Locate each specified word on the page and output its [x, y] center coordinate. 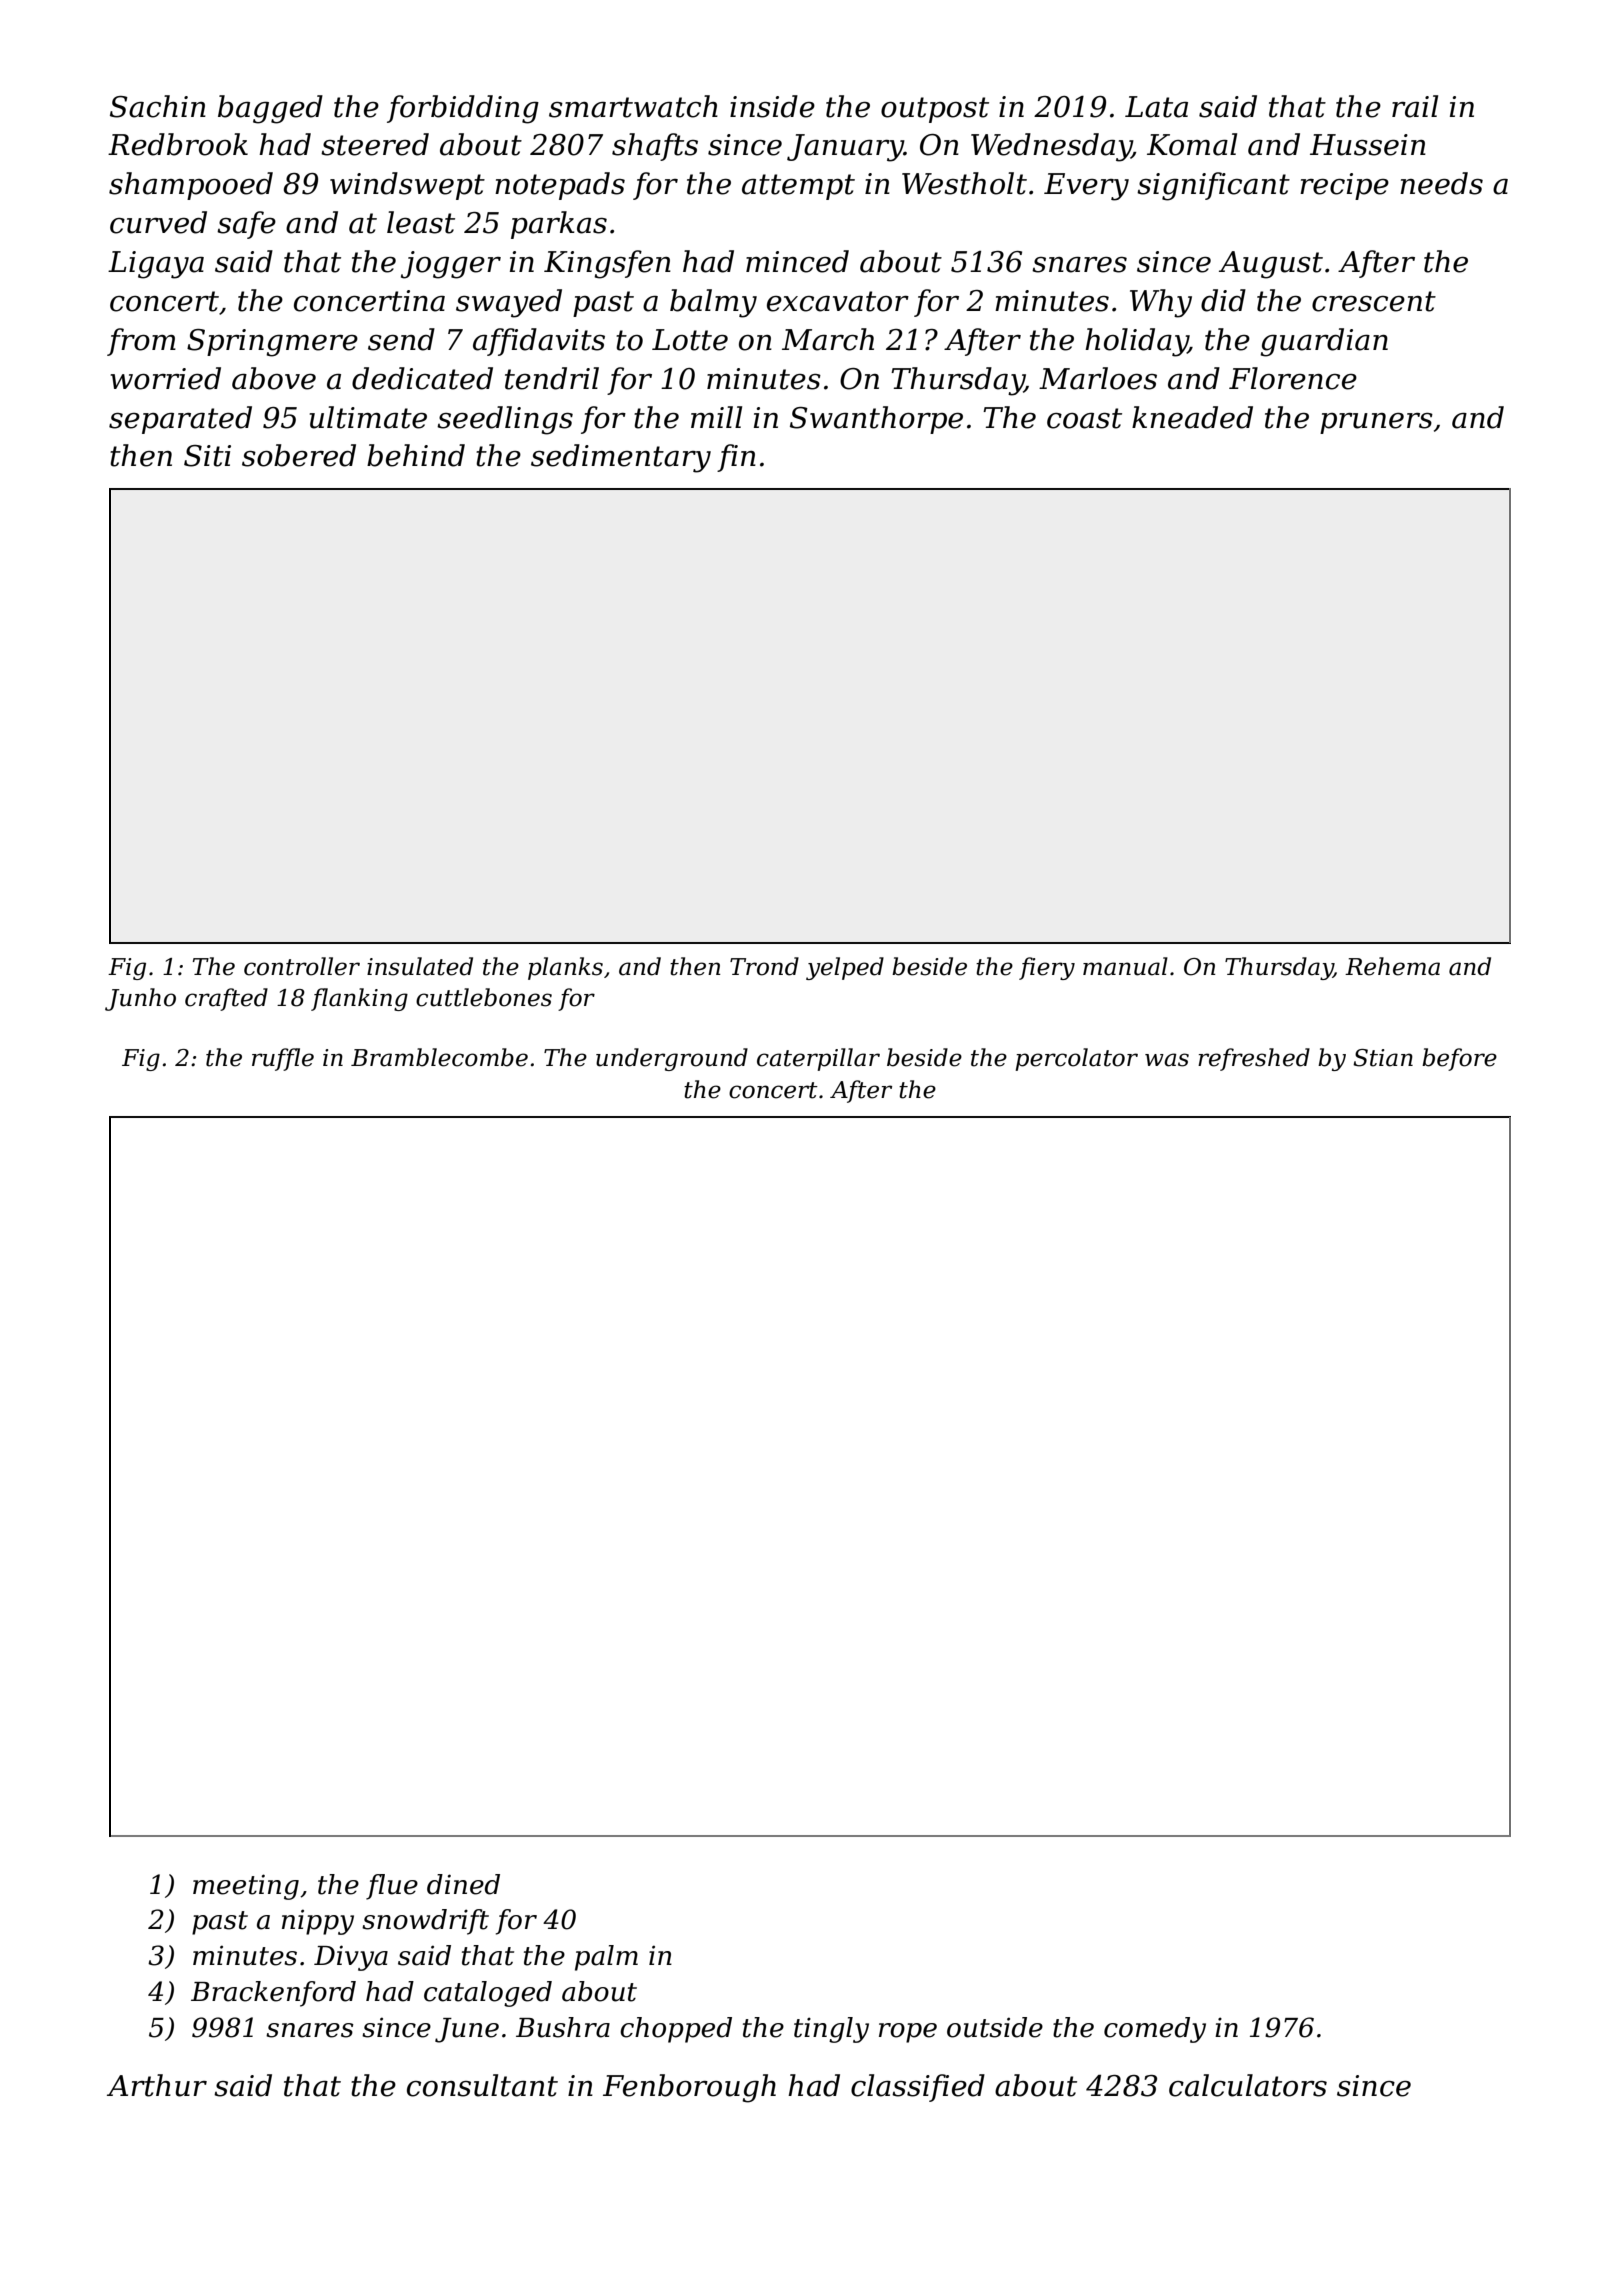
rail [1415, 106]
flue [392, 1887]
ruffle [283, 1059]
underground [672, 1059]
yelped [845, 968]
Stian [1383, 1058]
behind [416, 455]
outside [995, 2027]
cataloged [488, 1994]
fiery [1047, 968]
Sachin [158, 106]
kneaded [1192, 417]
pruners [1376, 423]
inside [772, 106]
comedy [1155, 2030]
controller [302, 966]
